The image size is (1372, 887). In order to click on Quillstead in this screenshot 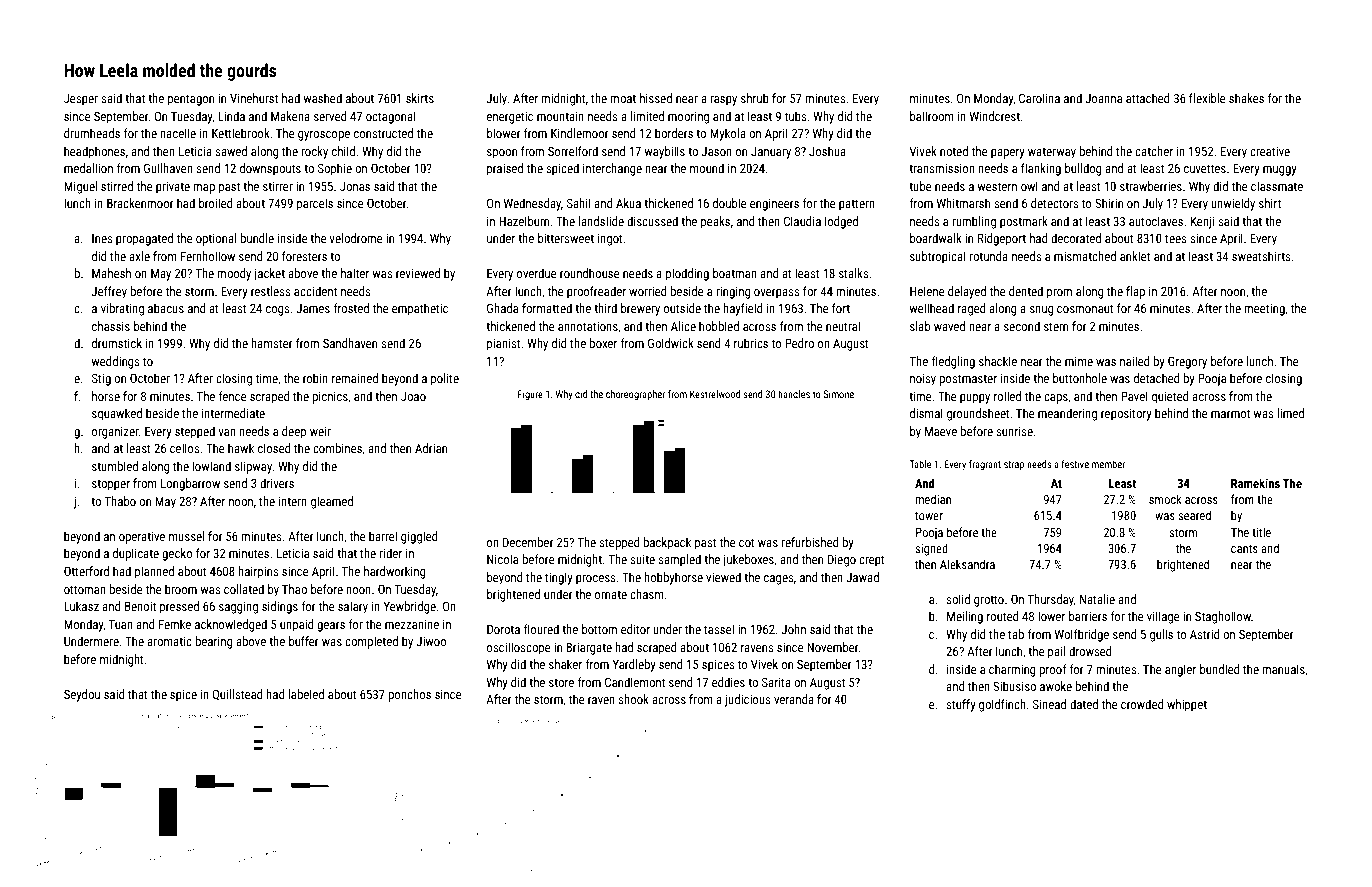, I will do `click(237, 695)`.
